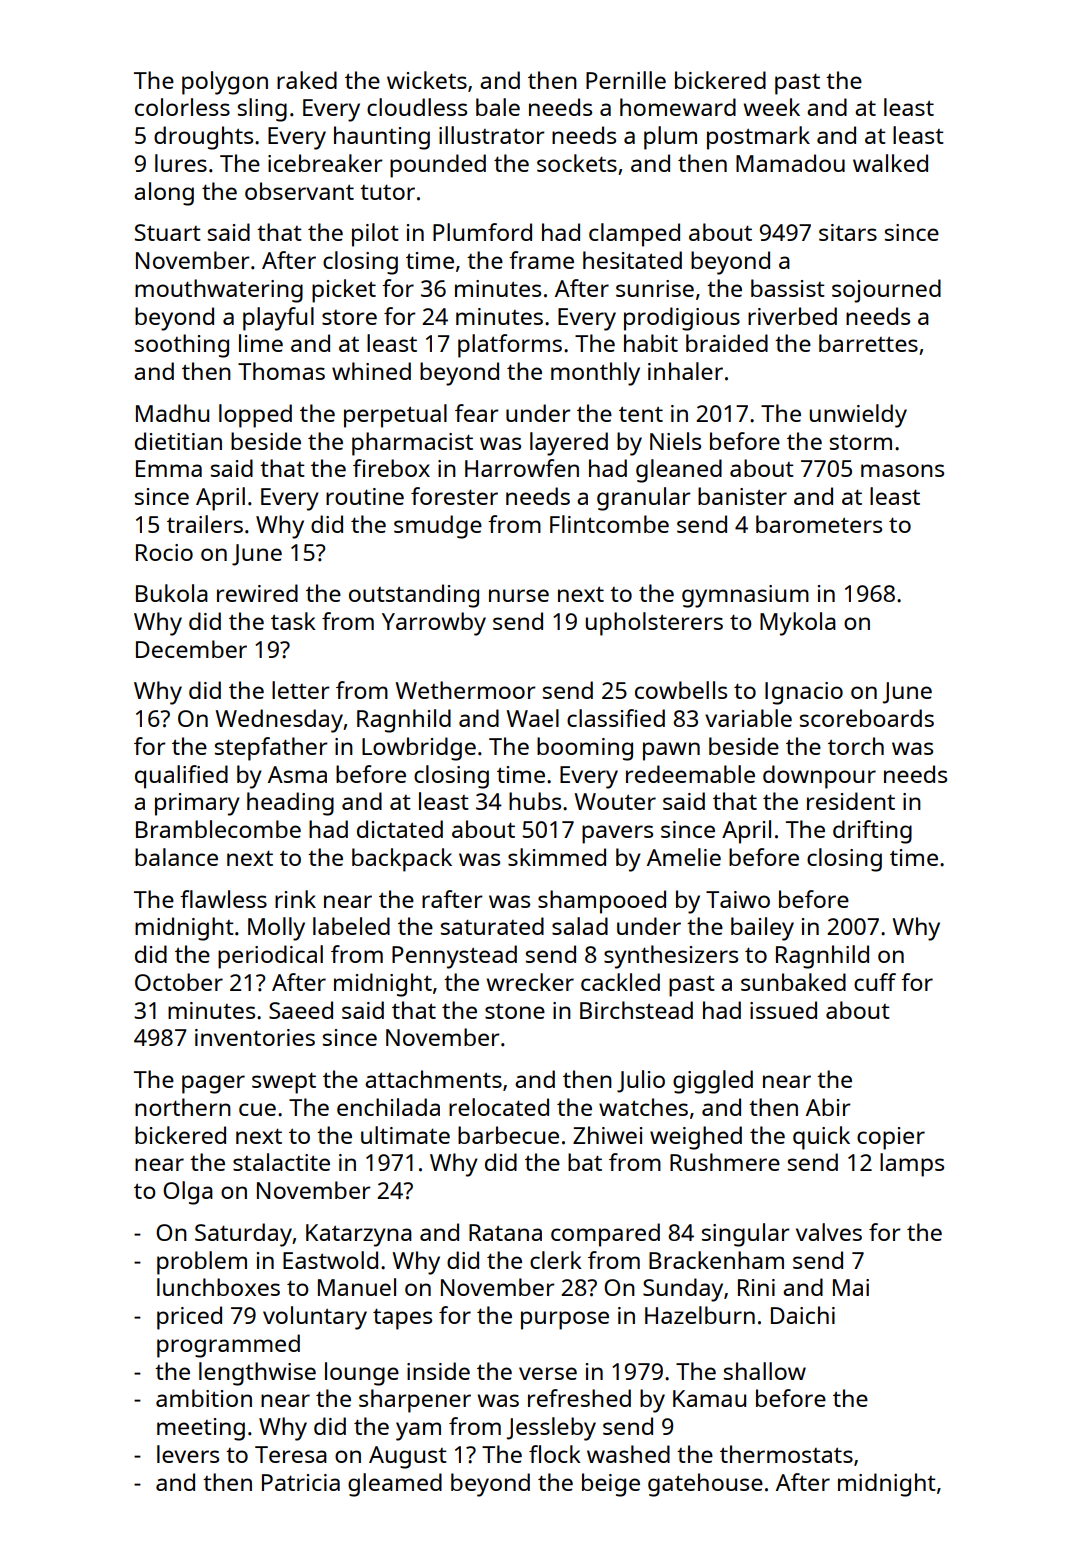  Describe the element at coordinates (678, 107) in the image. I see `homeward` at that location.
